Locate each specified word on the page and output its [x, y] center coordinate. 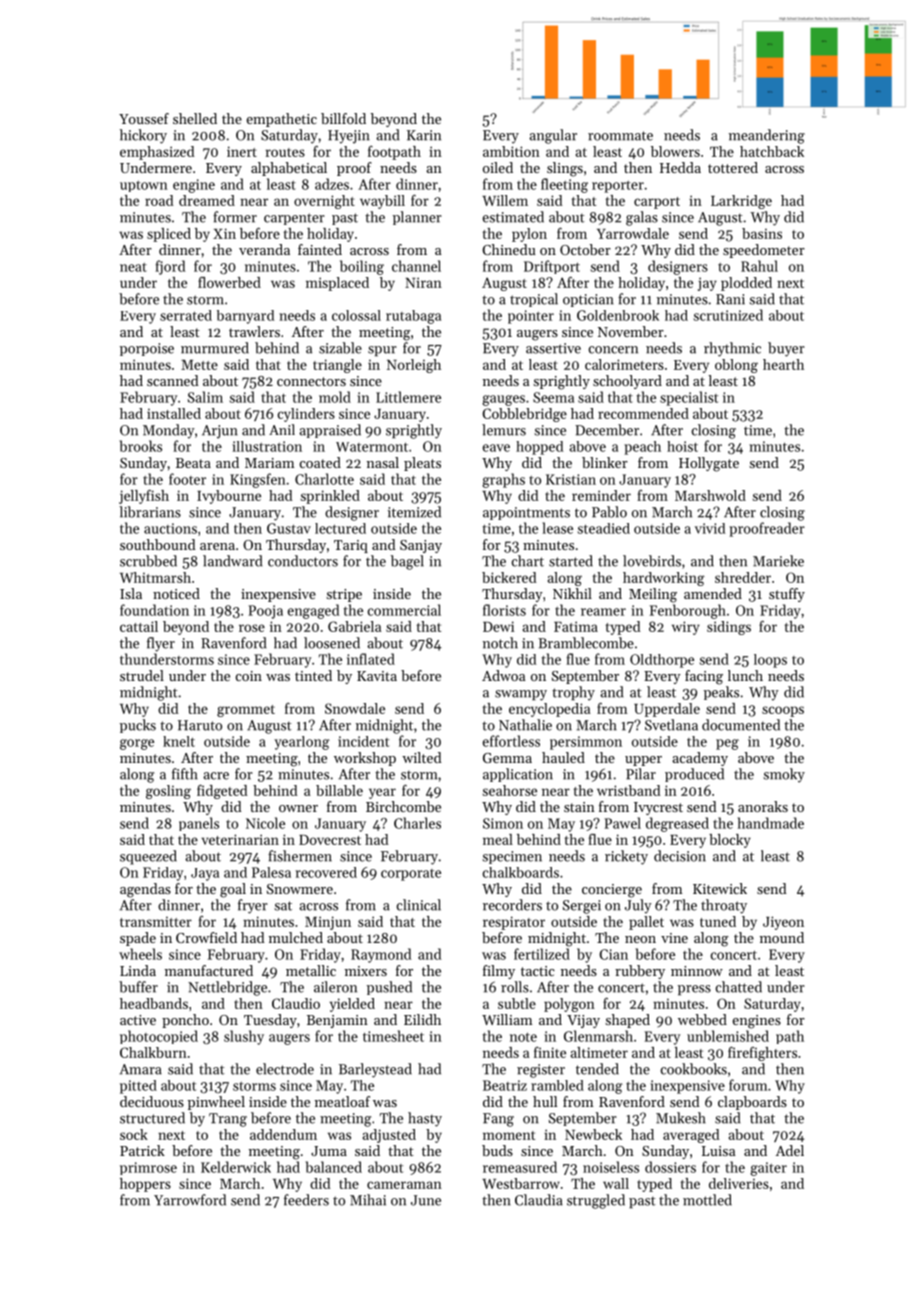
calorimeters [624, 364]
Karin [424, 135]
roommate [620, 136]
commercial [404, 610]
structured [152, 1118]
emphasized [157, 153]
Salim [205, 397]
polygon [569, 1005]
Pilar [641, 774]
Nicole [265, 823]
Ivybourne [229, 497]
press [694, 990]
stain [579, 807]
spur [382, 351]
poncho [185, 1021]
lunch [745, 675]
